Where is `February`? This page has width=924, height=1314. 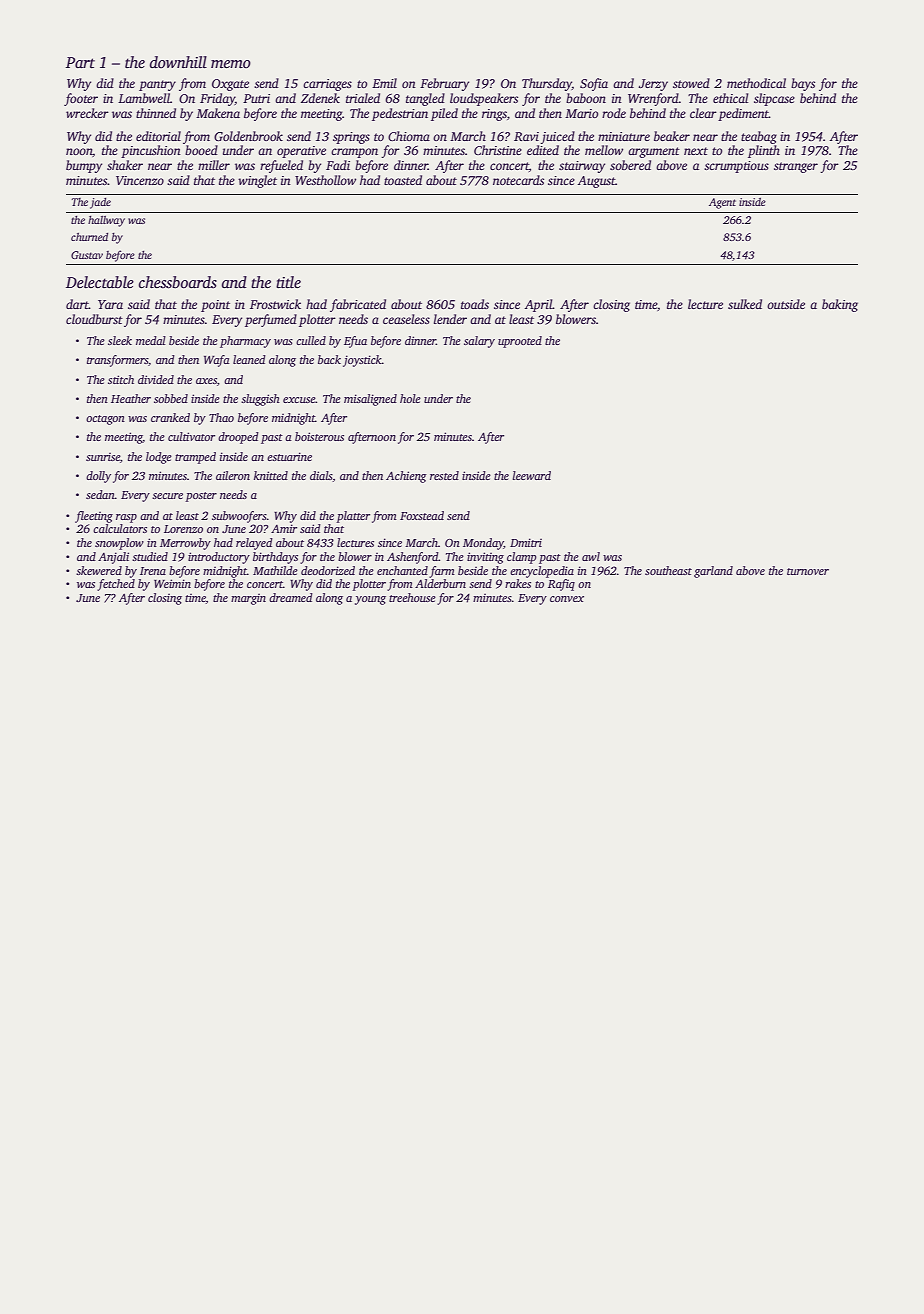 February is located at coordinates (444, 84).
